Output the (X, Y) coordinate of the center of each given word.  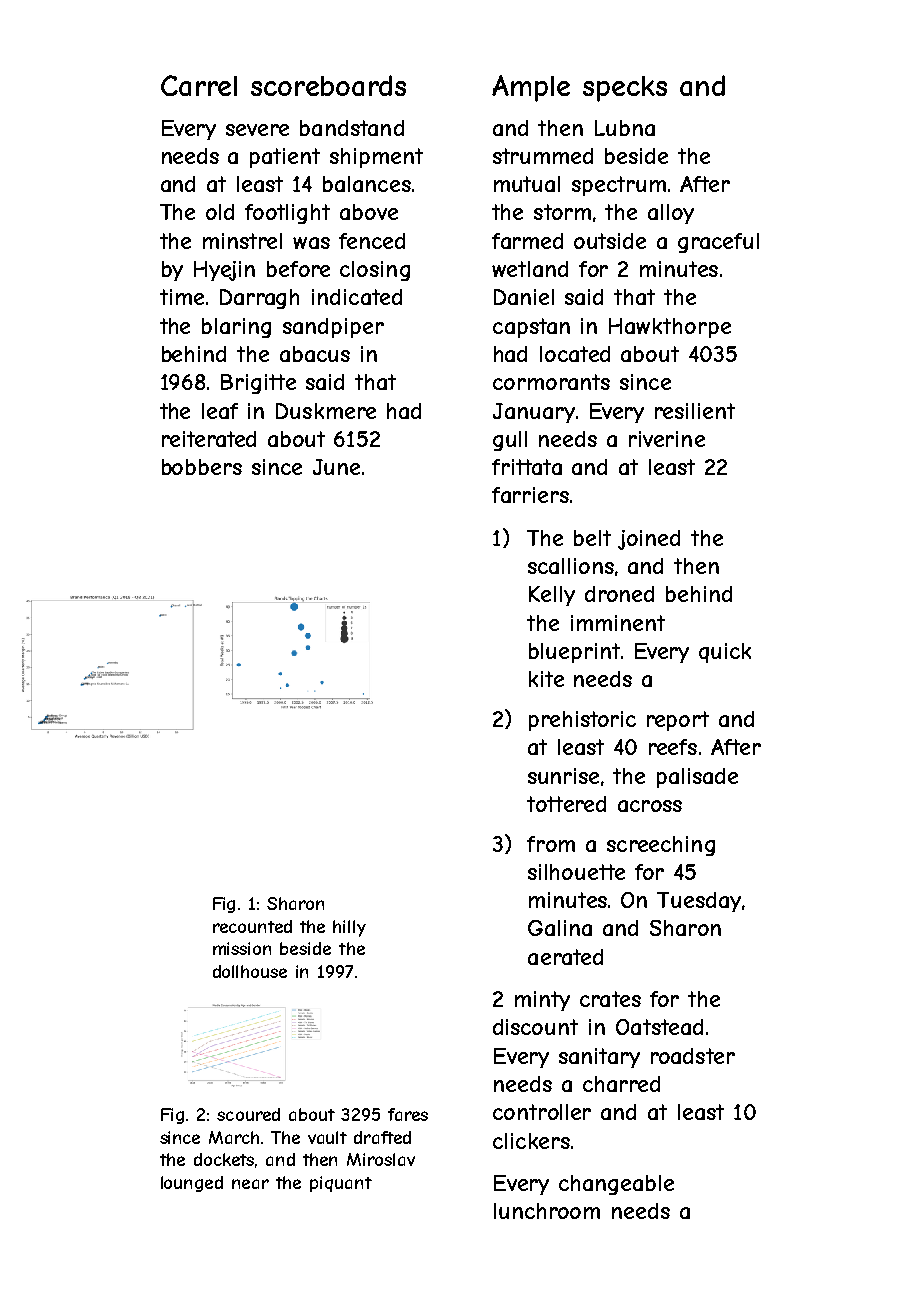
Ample (531, 88)
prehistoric (582, 721)
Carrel (199, 85)
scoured (248, 1114)
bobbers (202, 467)
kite (546, 679)
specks (625, 89)
